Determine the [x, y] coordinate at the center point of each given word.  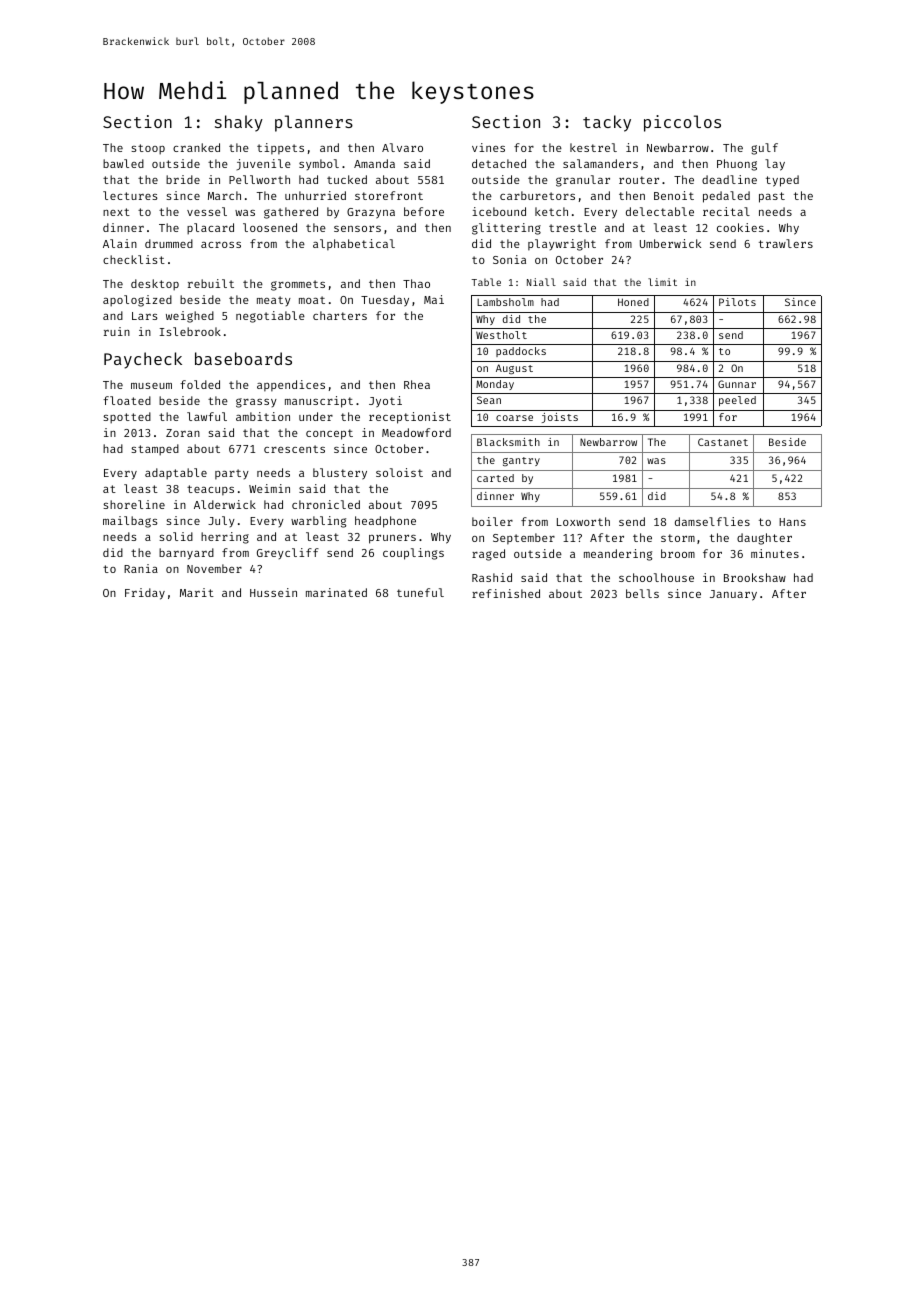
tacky [607, 123]
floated [127, 400]
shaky [239, 123]
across [221, 245]
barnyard [186, 554]
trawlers [786, 243]
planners [314, 123]
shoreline [134, 504]
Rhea [417, 384]
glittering [506, 229]
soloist [399, 472]
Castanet [723, 442]
